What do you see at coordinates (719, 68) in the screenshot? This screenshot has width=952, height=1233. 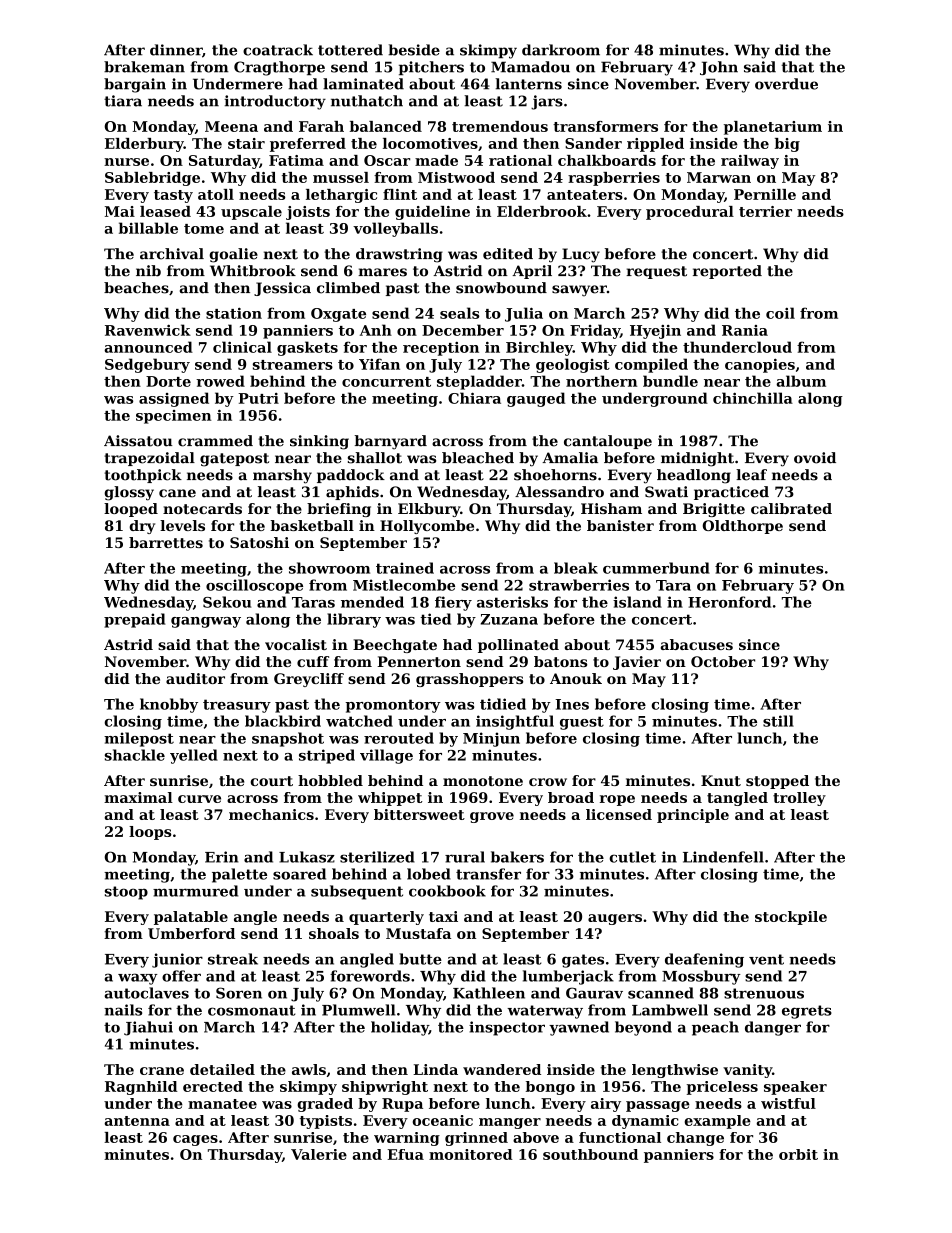 I see `John` at bounding box center [719, 68].
